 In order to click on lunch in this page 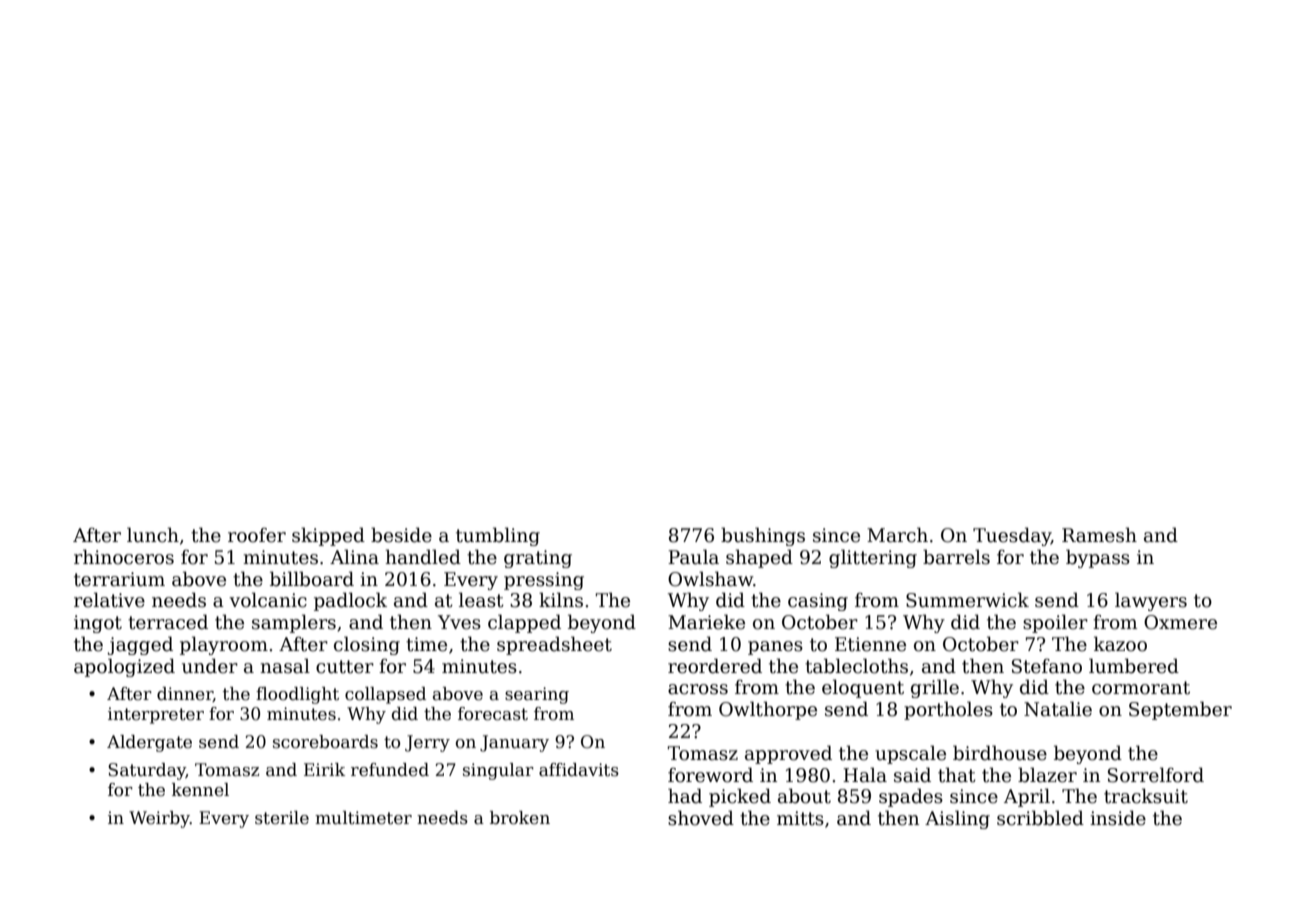, I will do `click(153, 535)`.
